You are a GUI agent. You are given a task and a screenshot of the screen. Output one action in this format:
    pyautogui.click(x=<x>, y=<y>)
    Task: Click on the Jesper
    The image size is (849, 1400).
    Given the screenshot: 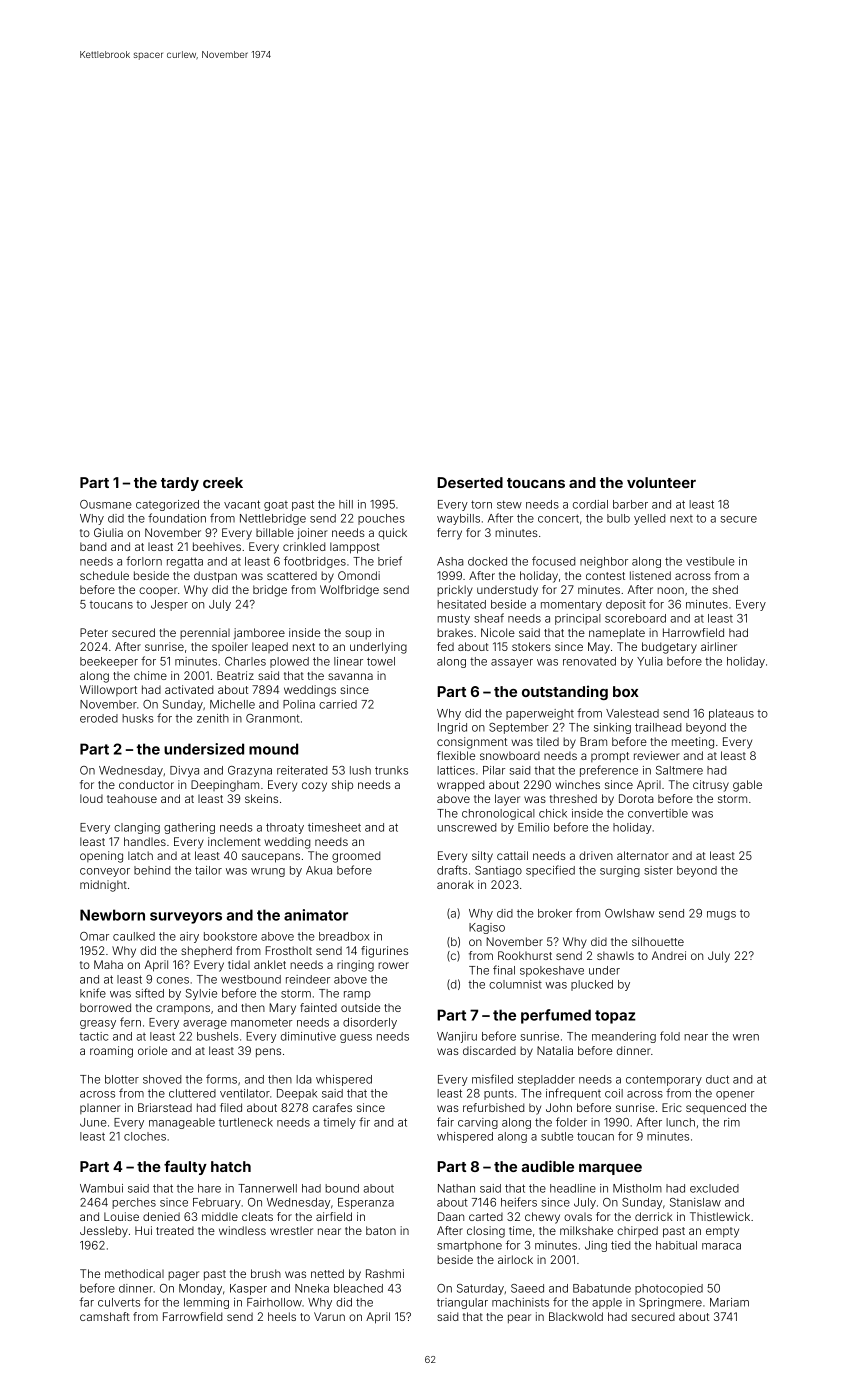 What is the action you would take?
    pyautogui.click(x=169, y=605)
